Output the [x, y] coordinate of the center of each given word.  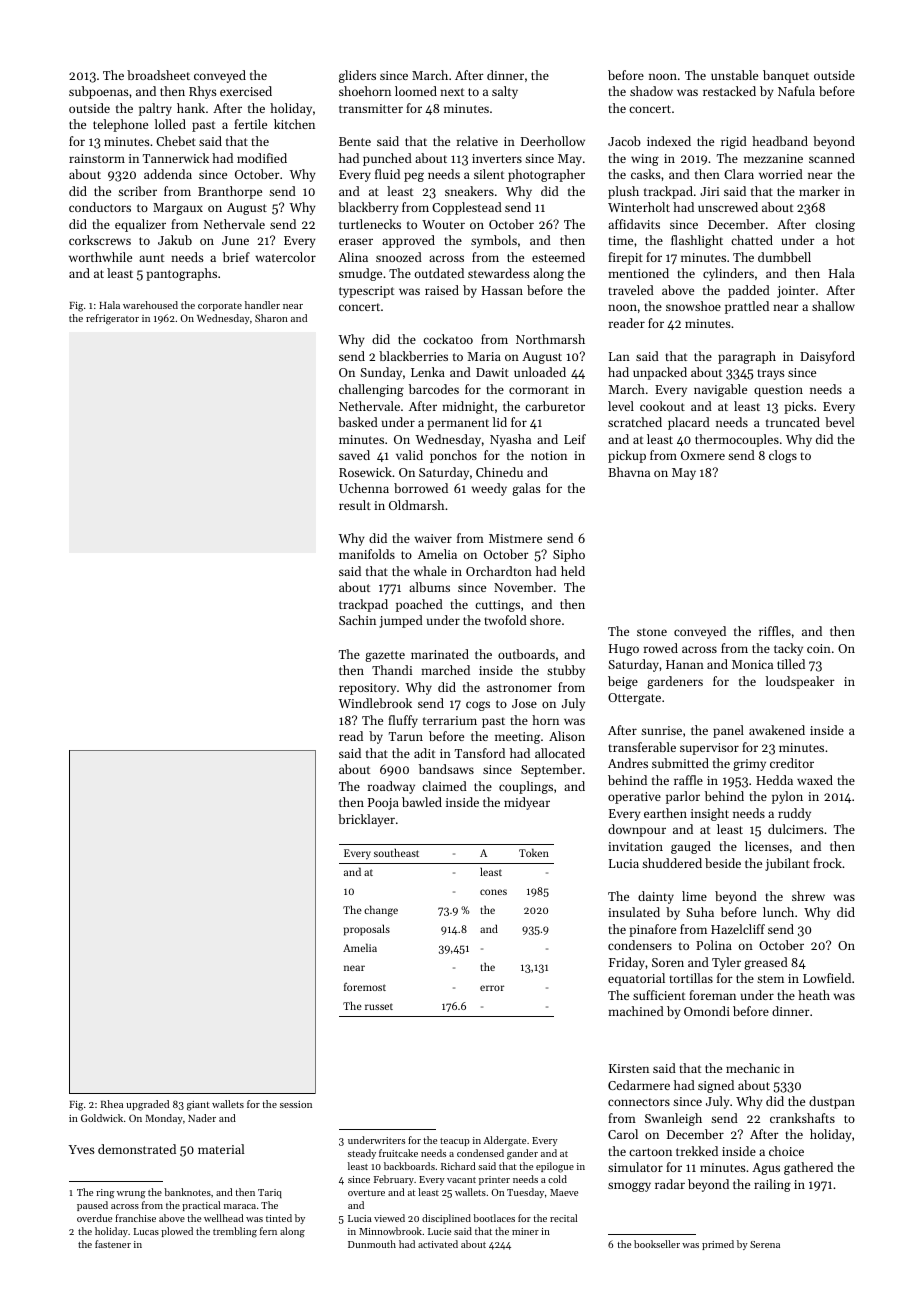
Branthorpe [230, 192]
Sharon [271, 318]
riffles [775, 631]
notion [549, 455]
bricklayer [366, 820]
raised [442, 290]
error [492, 988]
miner [525, 1231]
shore [545, 620]
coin [819, 648]
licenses [767, 846]
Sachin [357, 620]
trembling [235, 1232]
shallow [833, 306]
